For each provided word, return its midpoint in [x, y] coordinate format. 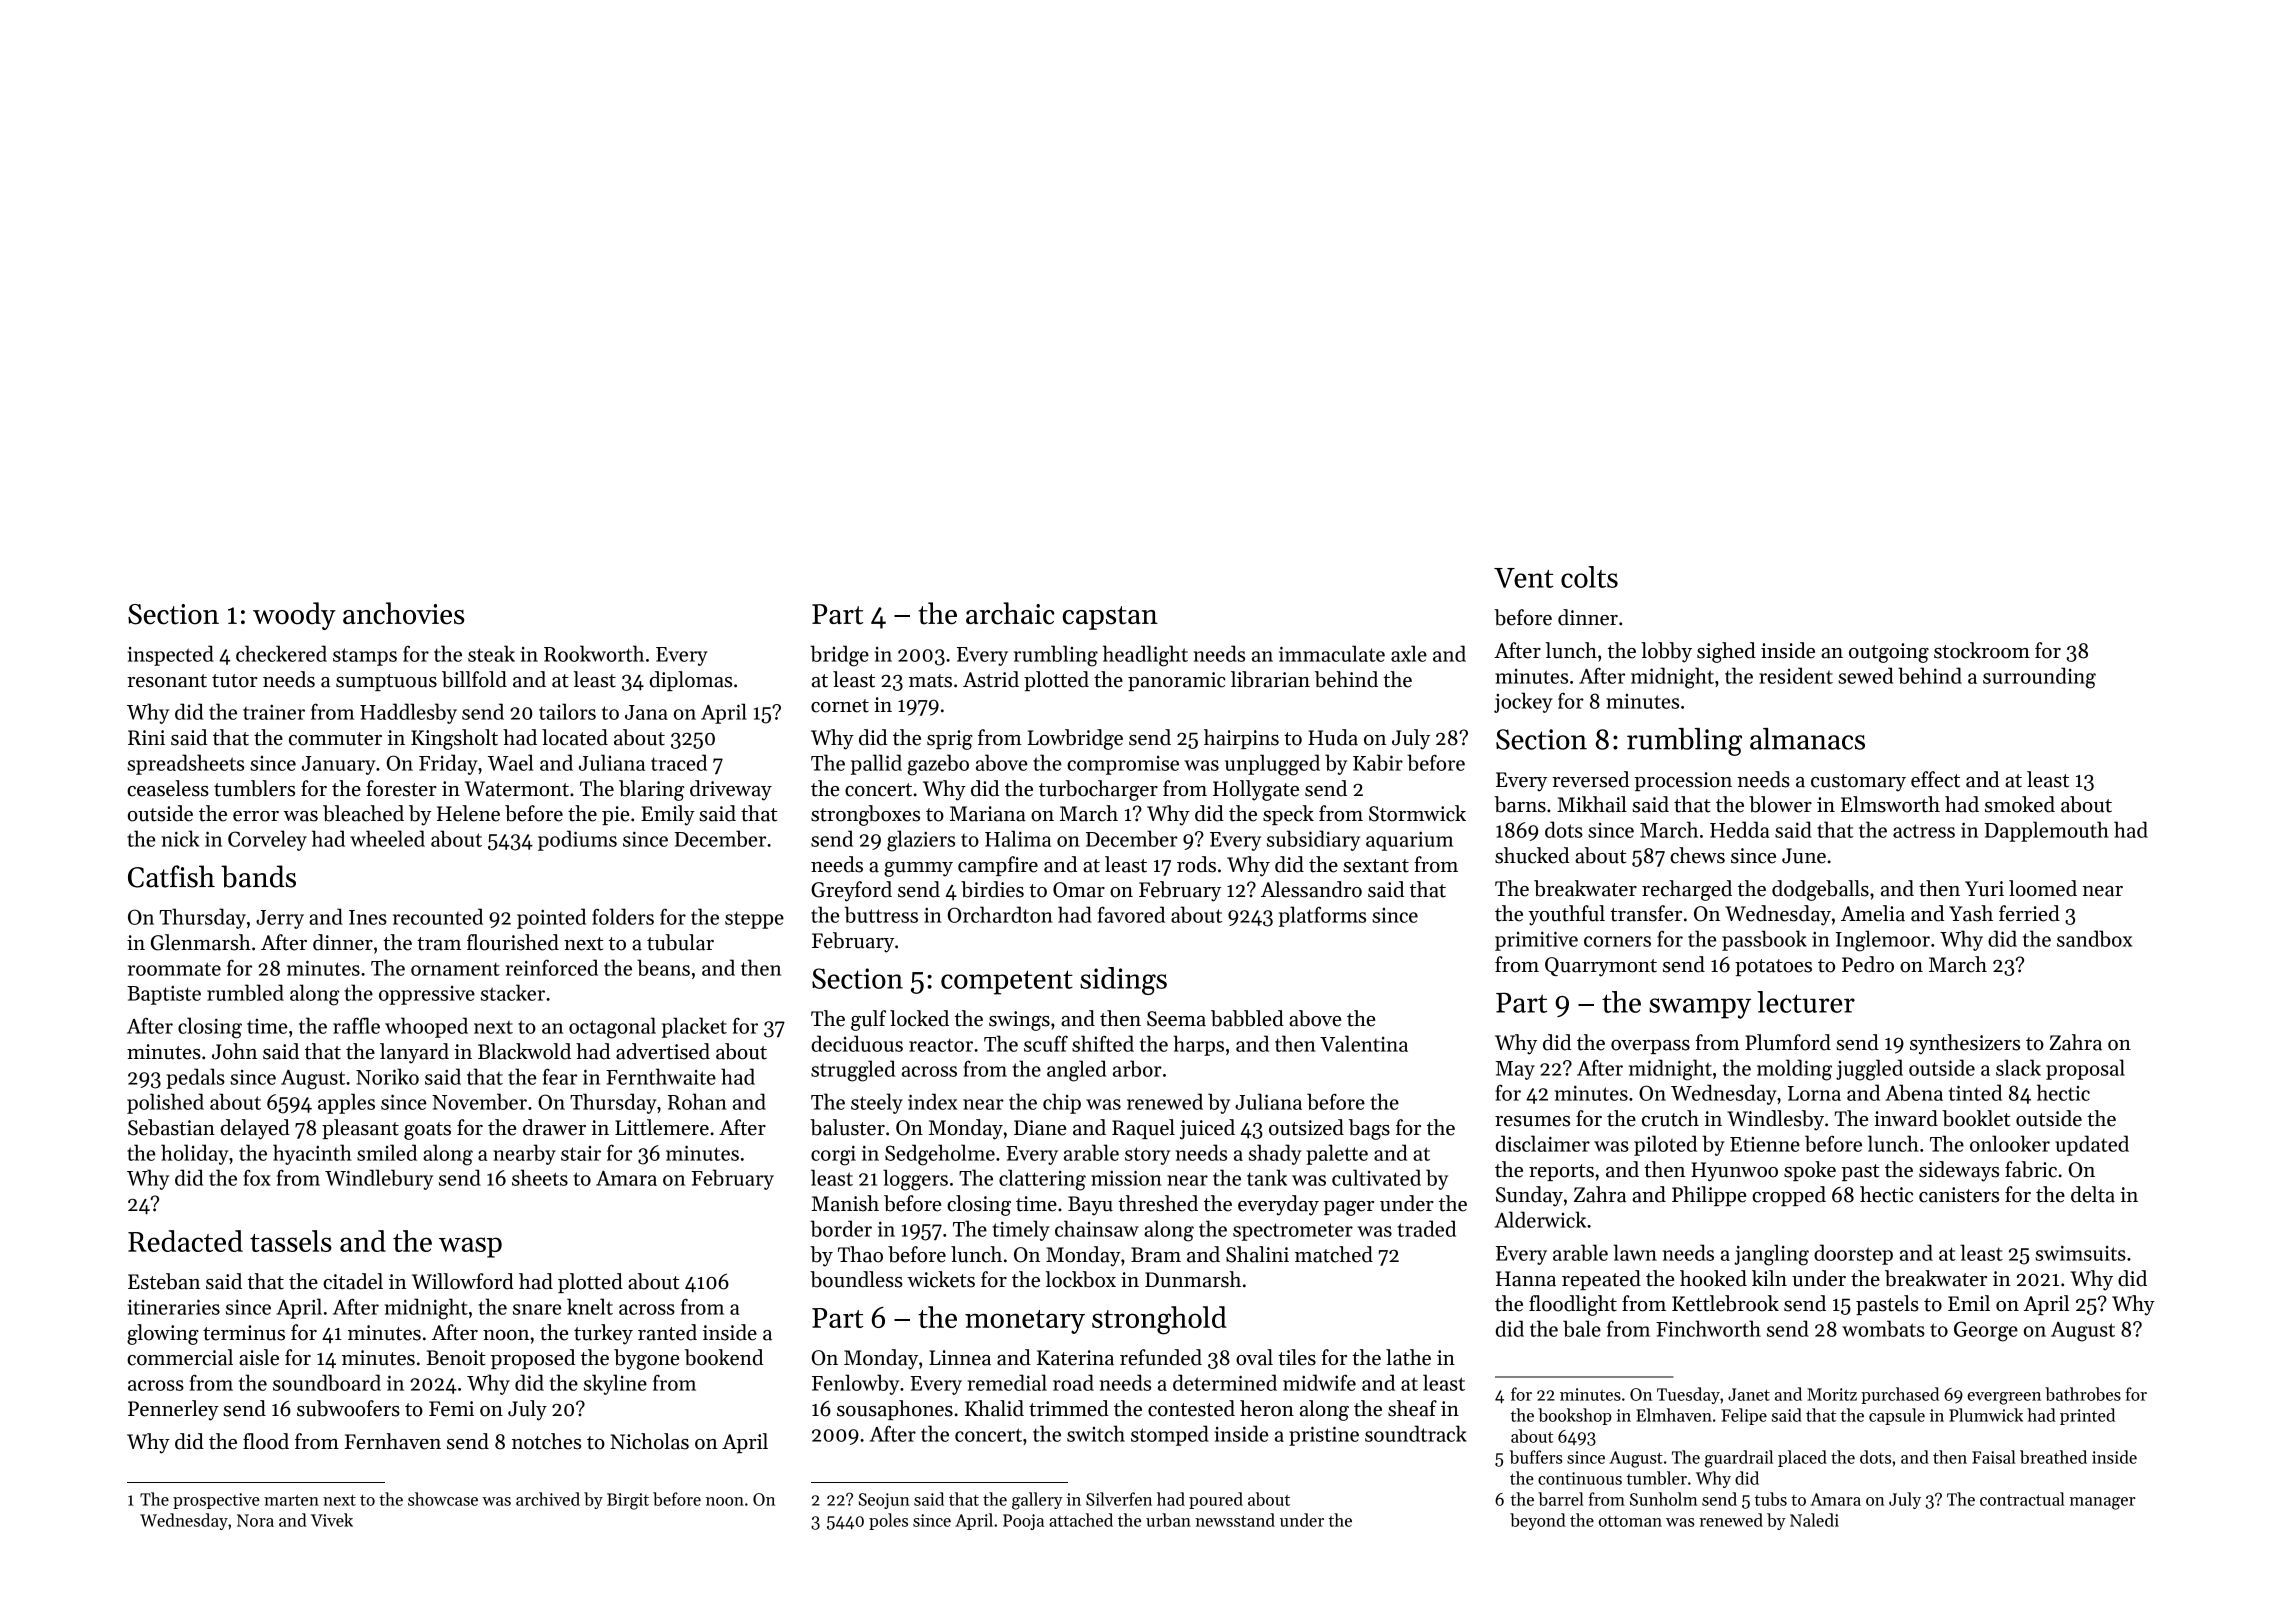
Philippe [1709, 1196]
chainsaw [1097, 1228]
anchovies [403, 613]
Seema [1176, 1019]
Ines [368, 917]
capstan [1110, 618]
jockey [1523, 702]
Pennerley [173, 1410]
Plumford [1788, 1042]
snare [537, 1309]
